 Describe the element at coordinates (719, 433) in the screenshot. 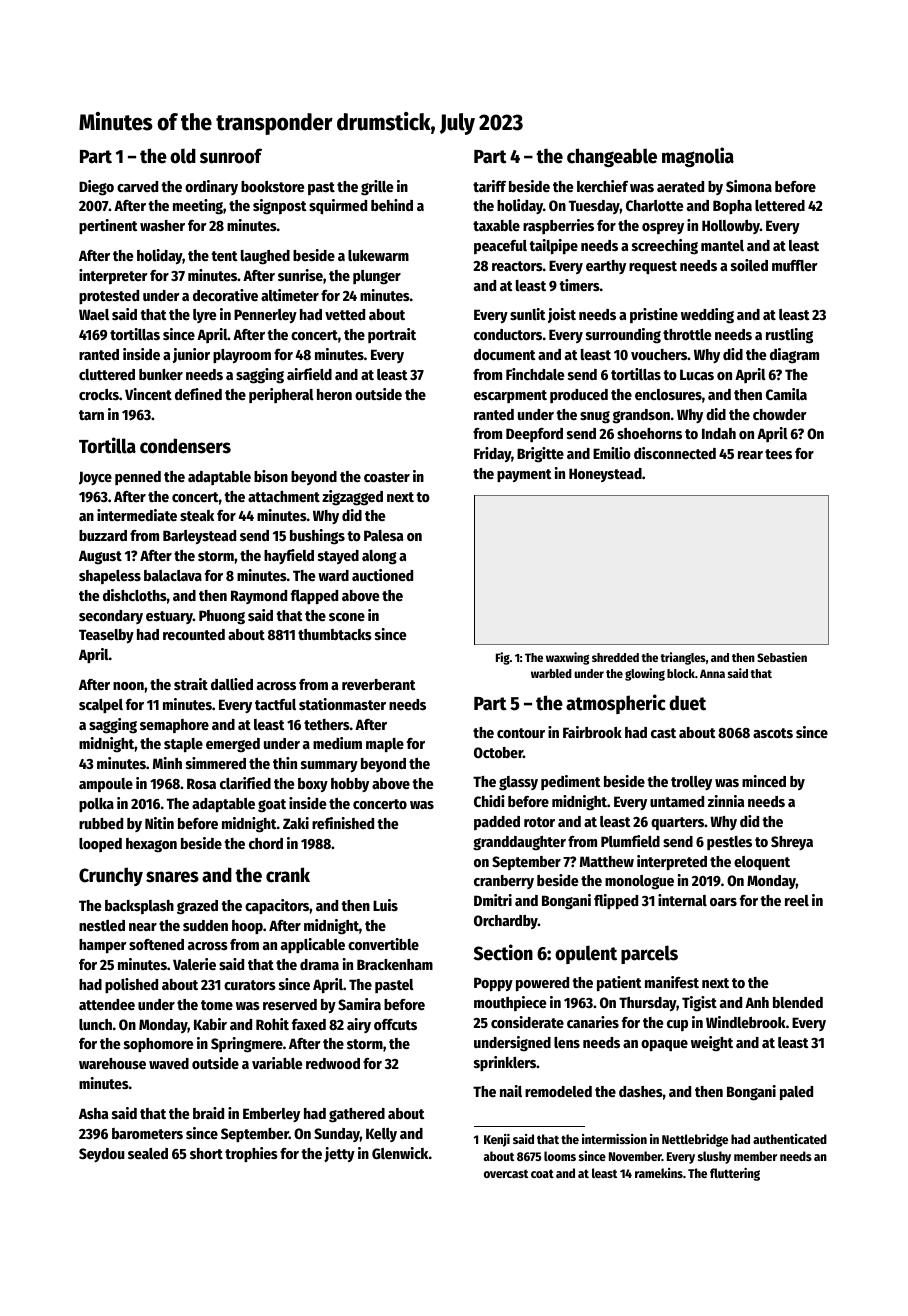

I see `Indah` at that location.
